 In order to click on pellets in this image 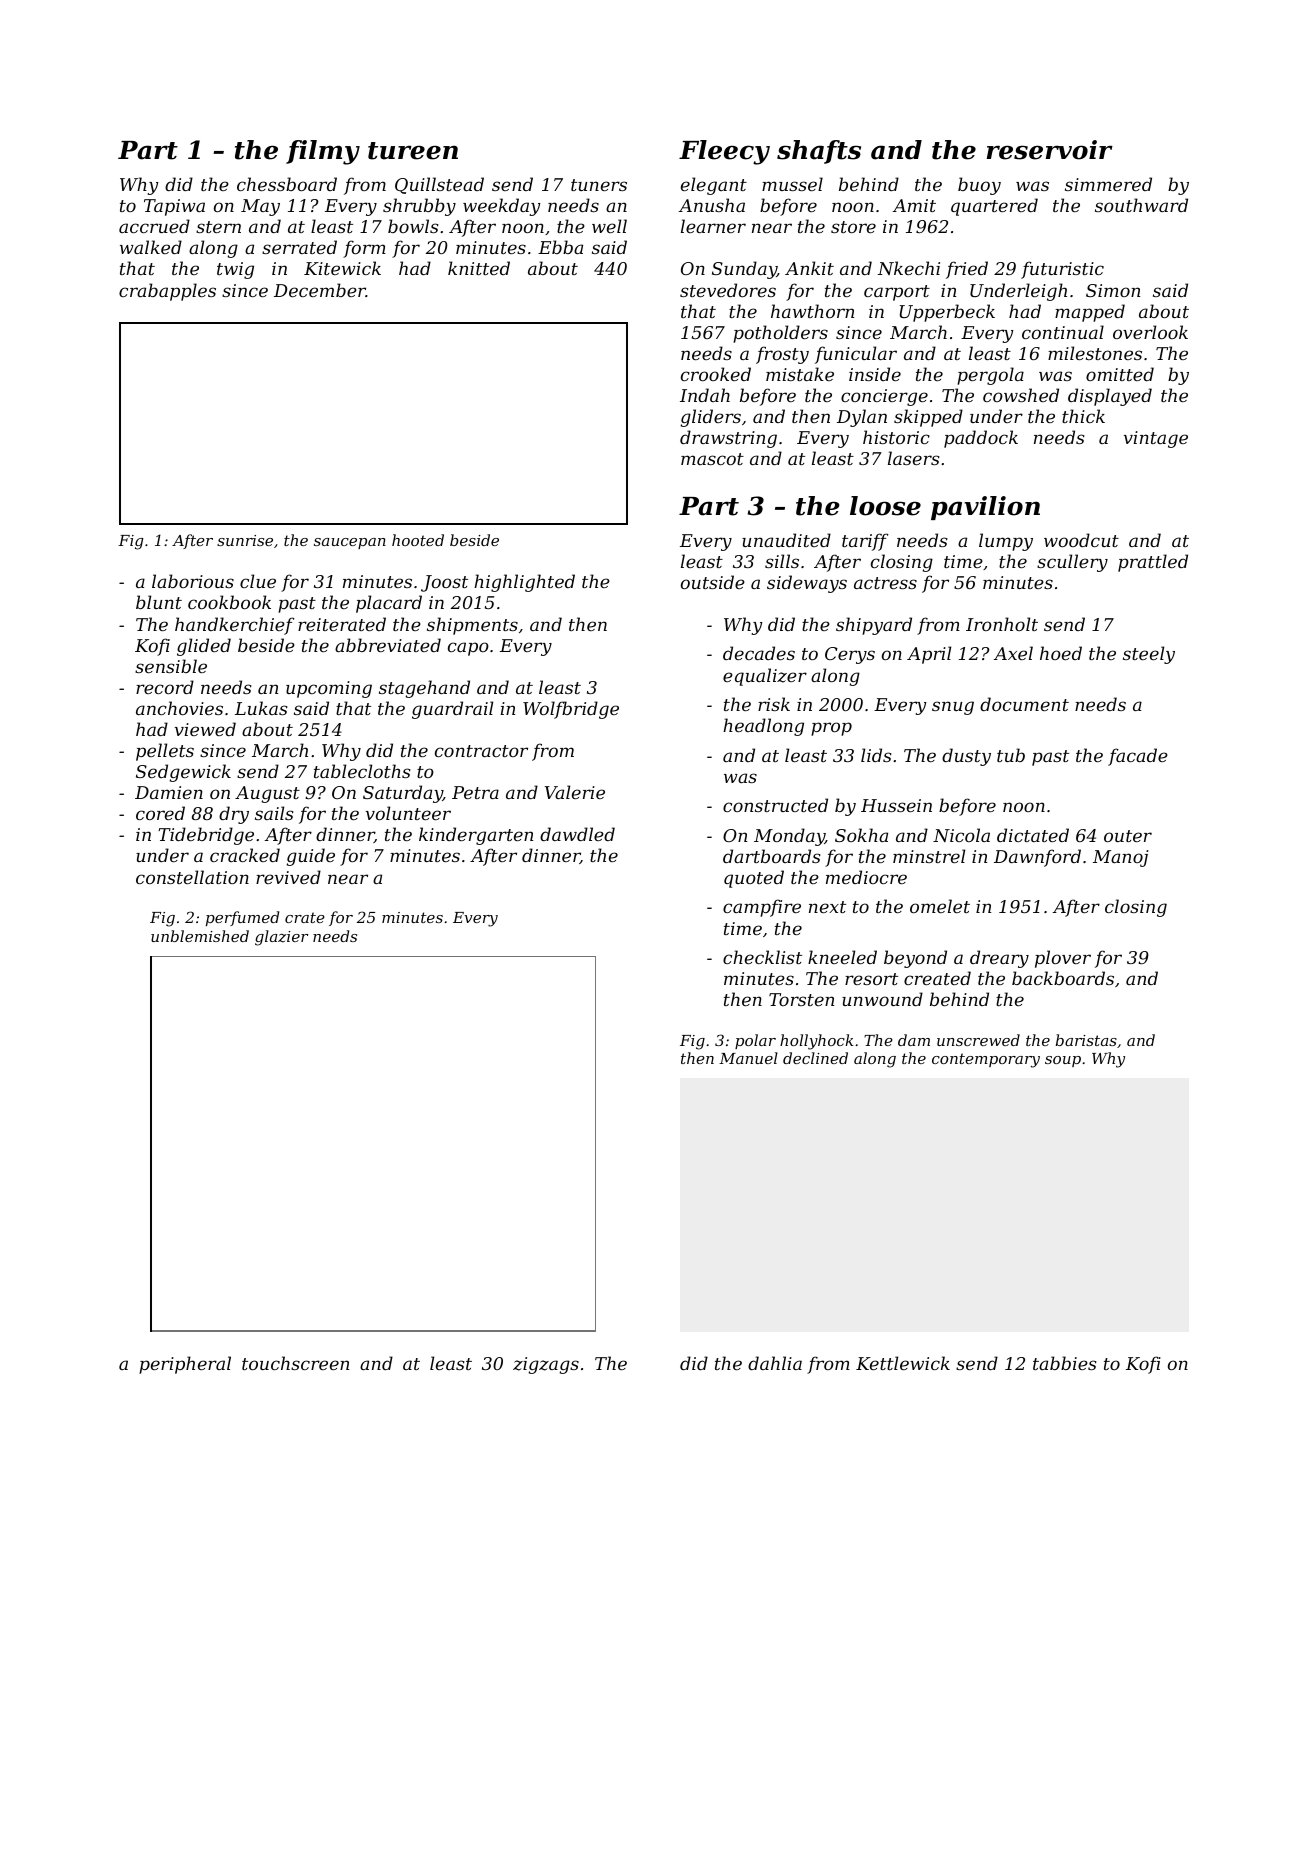, I will do `click(165, 752)`.
